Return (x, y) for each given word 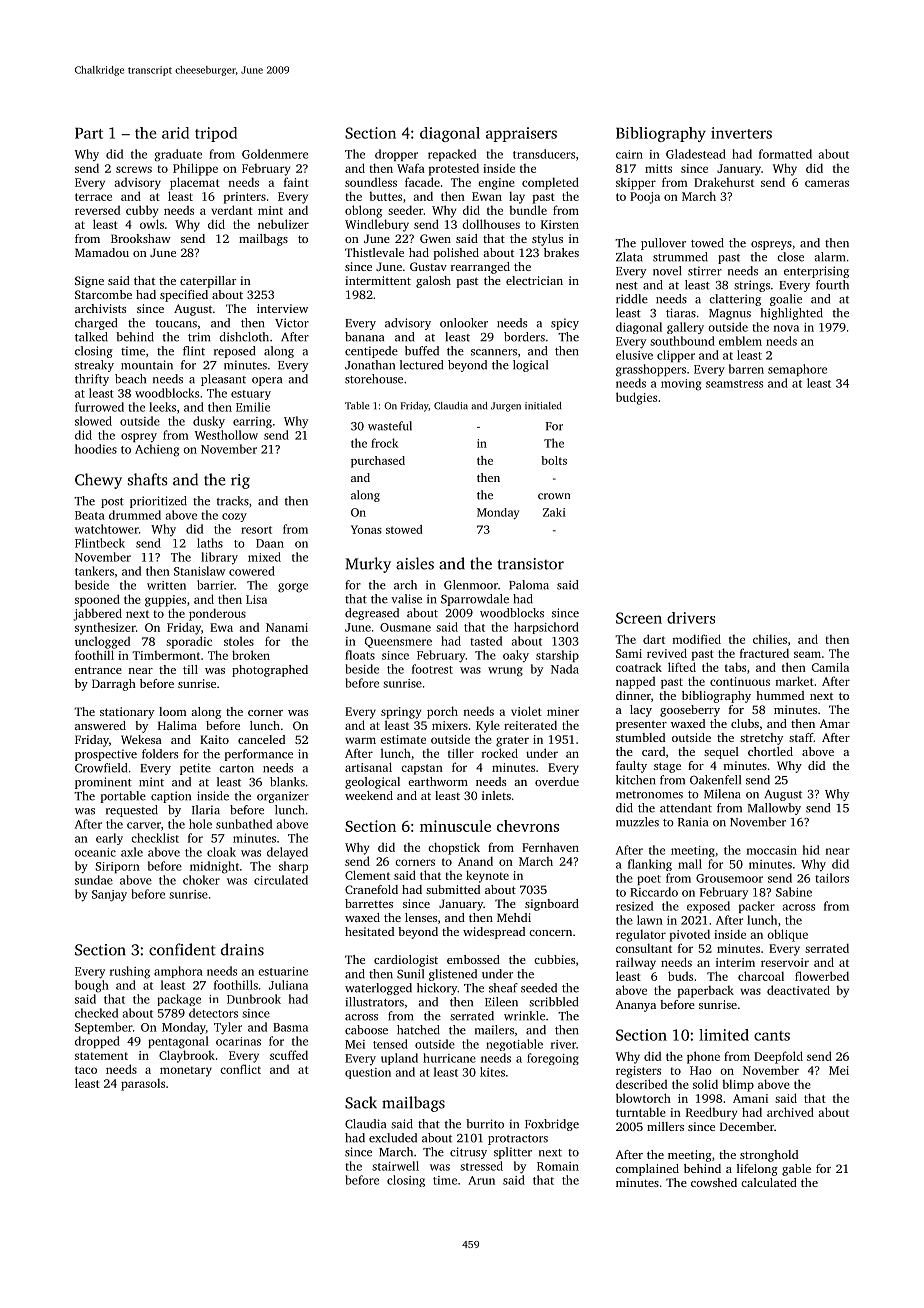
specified (184, 296)
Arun (481, 1180)
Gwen (435, 238)
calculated (769, 1182)
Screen (639, 618)
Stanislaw (199, 571)
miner (563, 711)
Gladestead (696, 154)
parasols (143, 1084)
